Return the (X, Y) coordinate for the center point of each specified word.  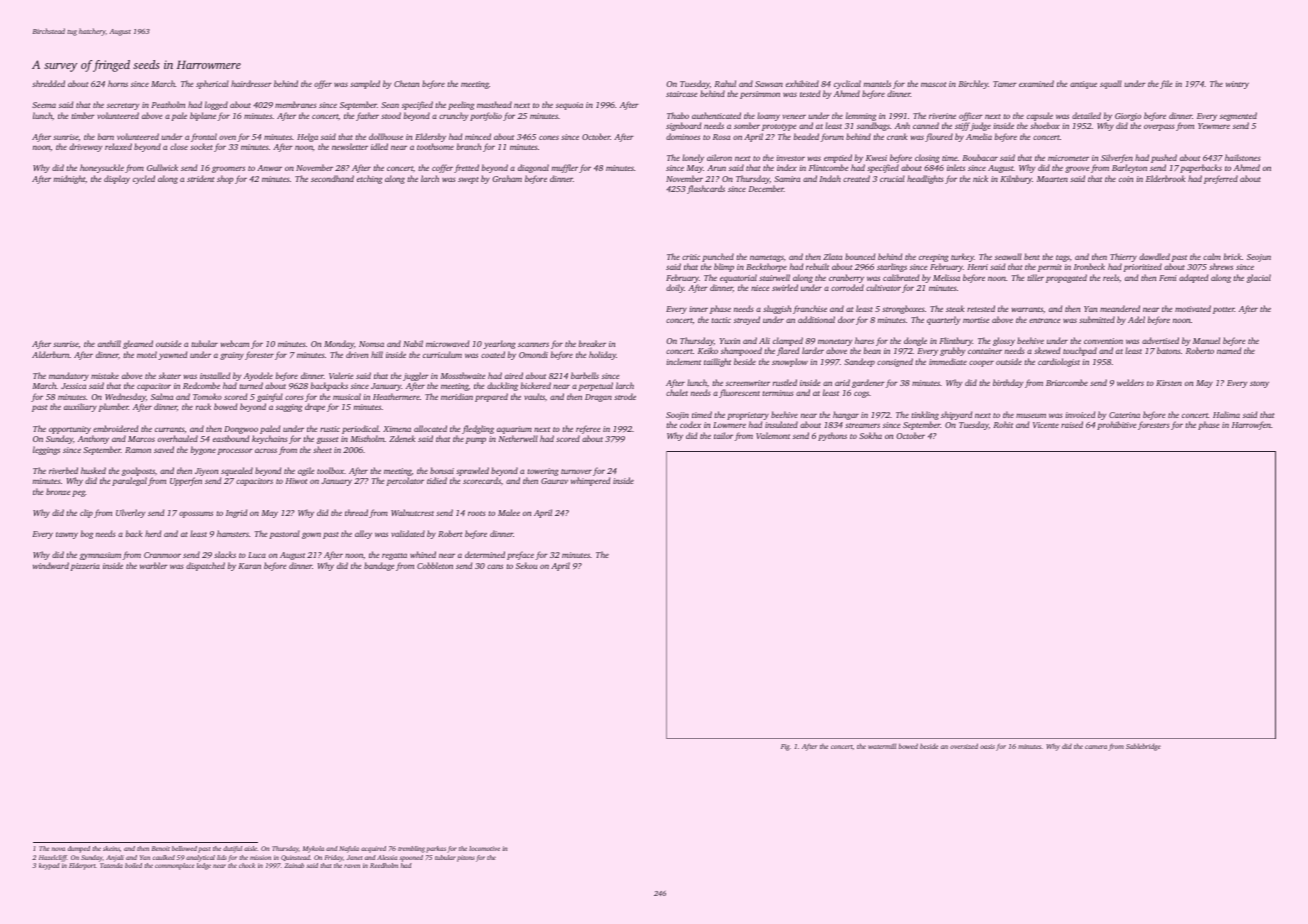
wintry (1237, 85)
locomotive (484, 848)
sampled (365, 84)
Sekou (526, 565)
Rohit (1003, 424)
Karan (249, 566)
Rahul (725, 83)
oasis (987, 746)
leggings (46, 450)
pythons (832, 436)
